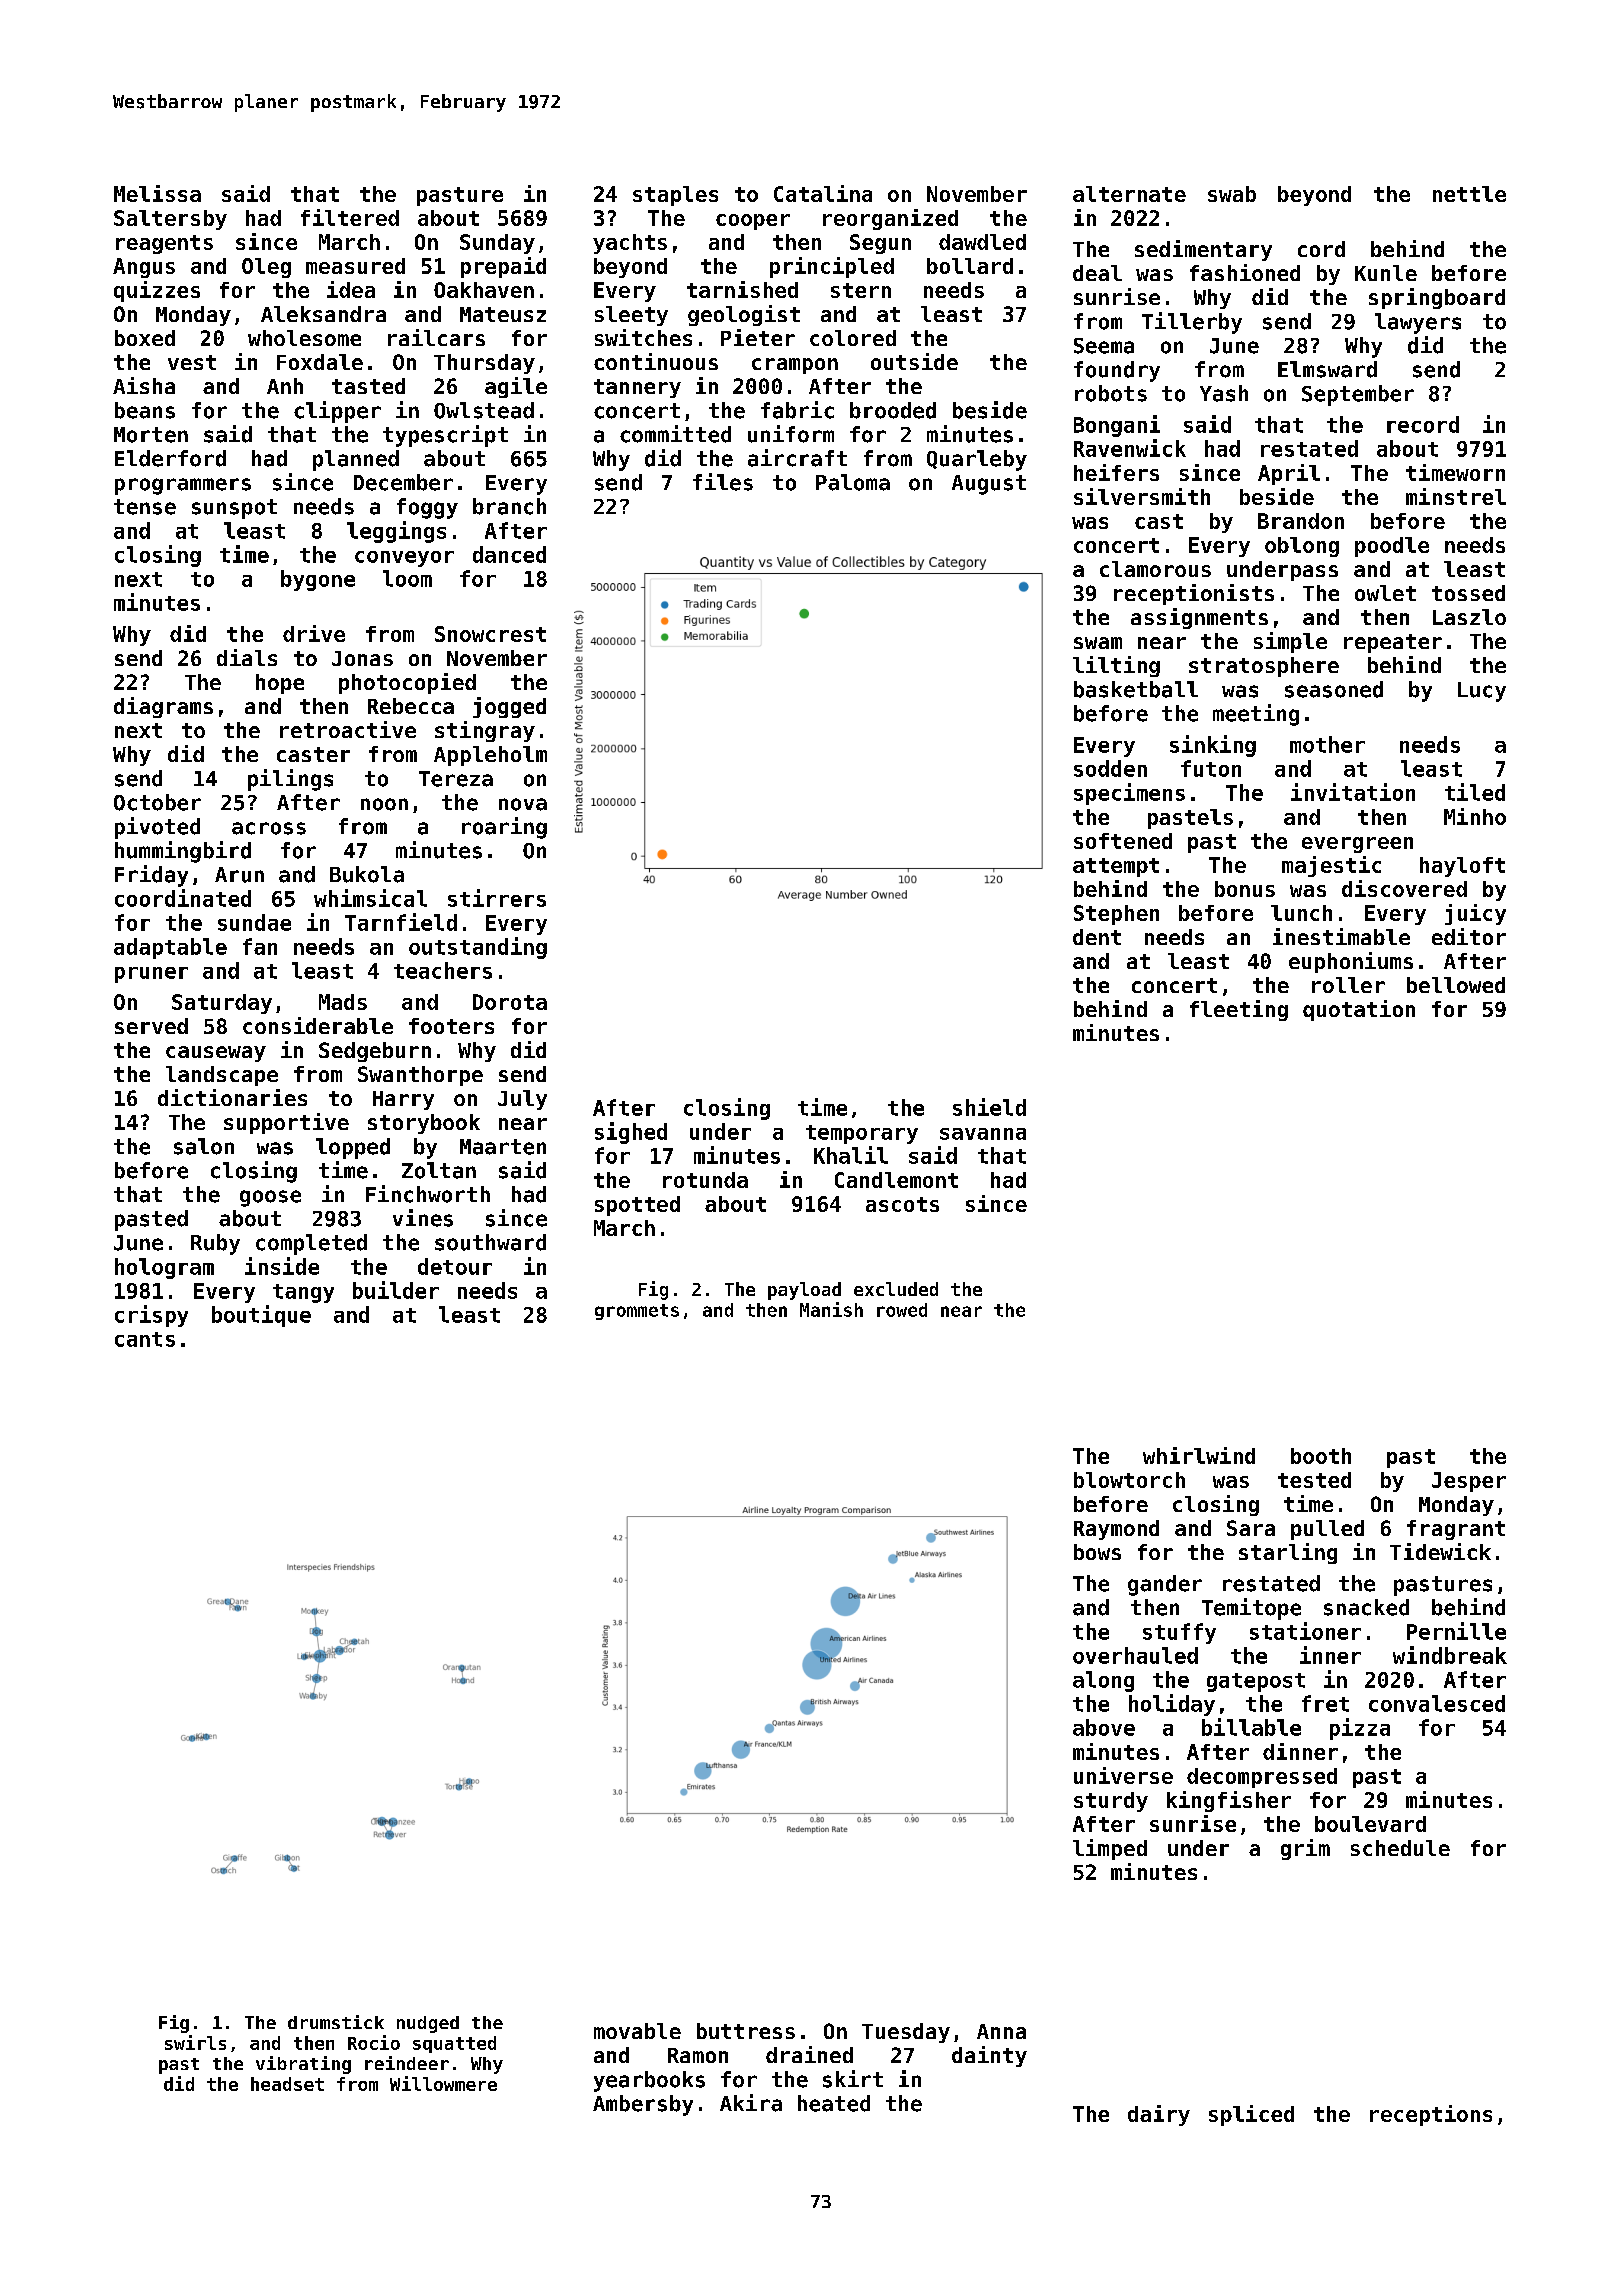 Image resolution: width=1620 pixels, height=2292 pixels. I want to click on mother, so click(1327, 744).
